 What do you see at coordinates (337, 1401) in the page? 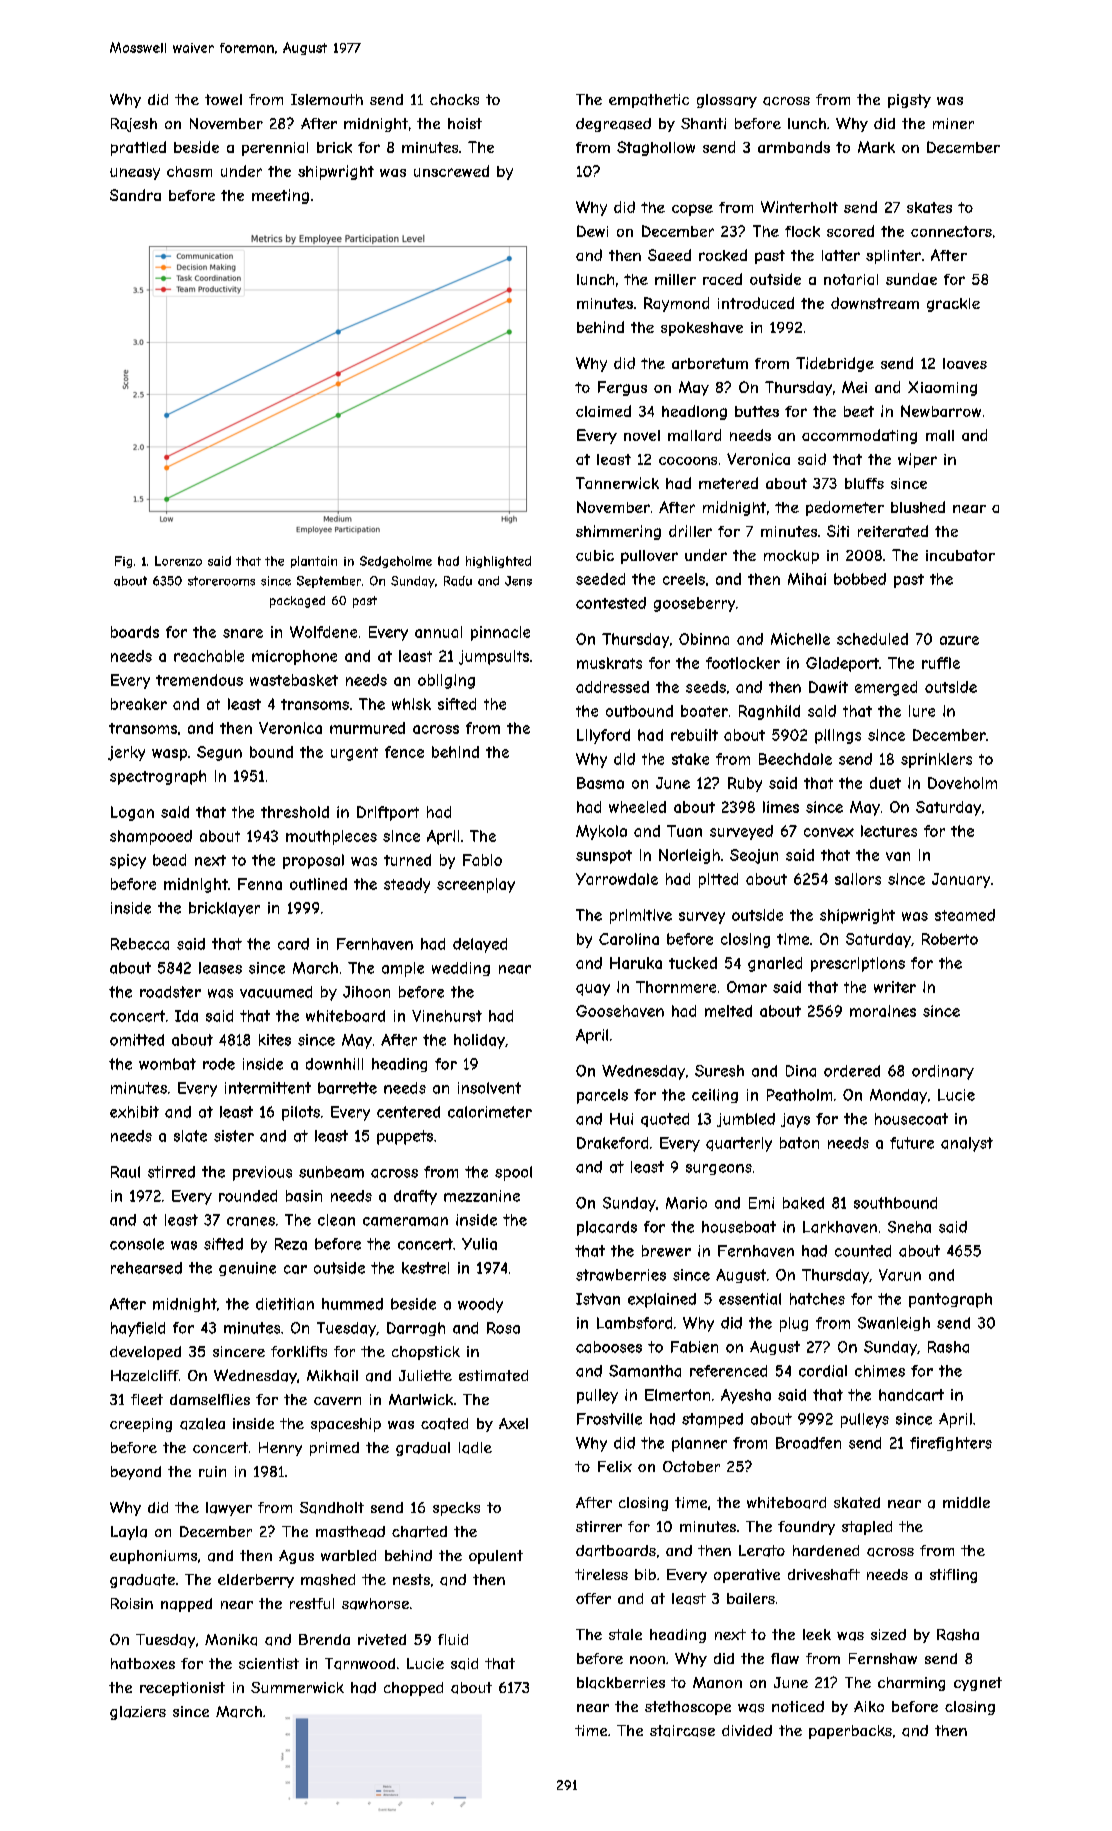
I see `cavern` at bounding box center [337, 1401].
